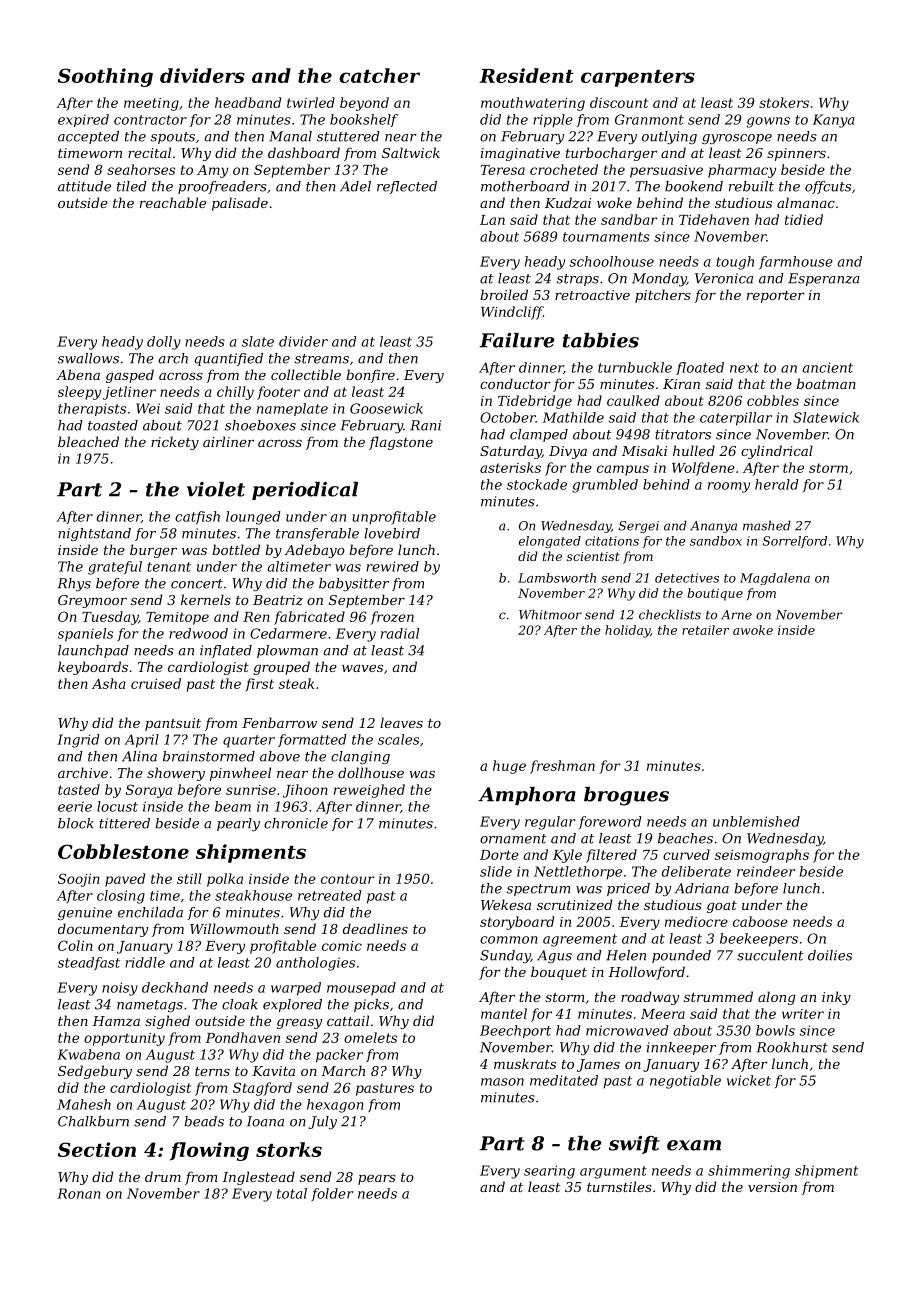  I want to click on lovebird, so click(392, 533).
